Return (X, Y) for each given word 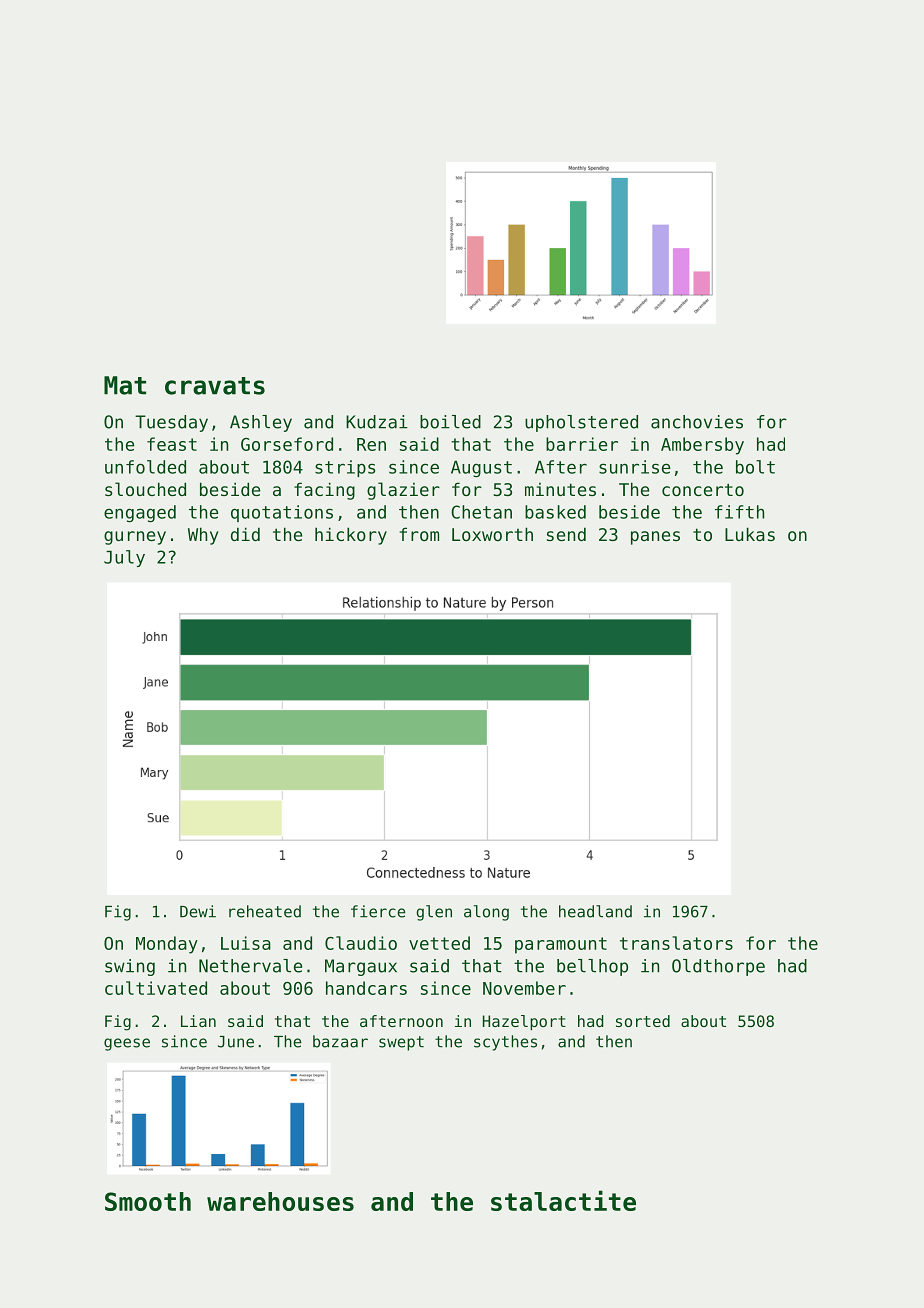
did (245, 534)
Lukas (750, 534)
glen (434, 913)
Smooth (148, 1201)
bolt (755, 467)
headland (595, 911)
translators (676, 943)
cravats (215, 386)
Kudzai (377, 422)
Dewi (198, 911)
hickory (351, 536)
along (486, 913)
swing (130, 967)
